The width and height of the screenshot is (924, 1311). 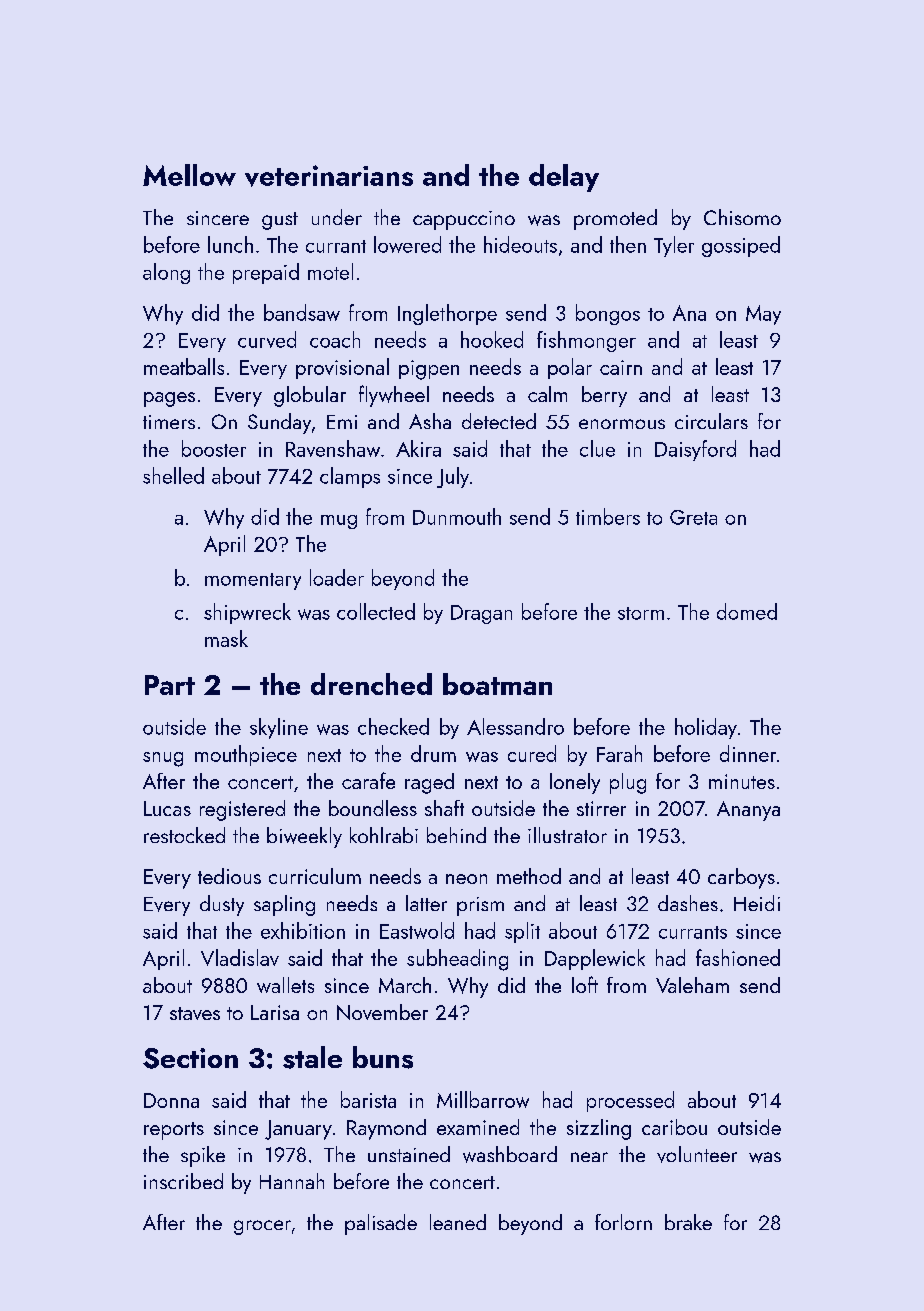 I want to click on palisade, so click(x=381, y=1224).
